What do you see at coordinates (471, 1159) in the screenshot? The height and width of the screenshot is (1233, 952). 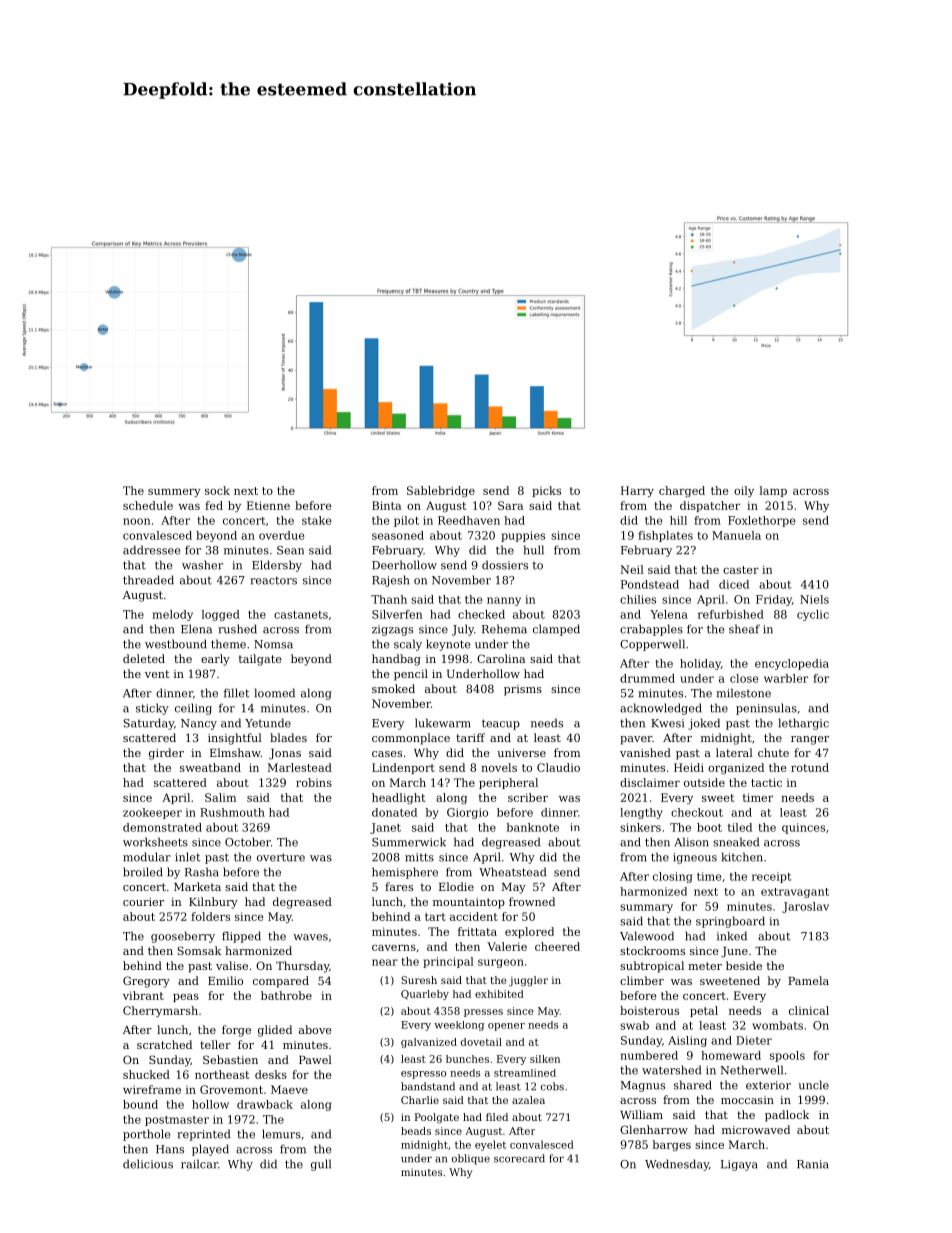 I see `oblique` at bounding box center [471, 1159].
